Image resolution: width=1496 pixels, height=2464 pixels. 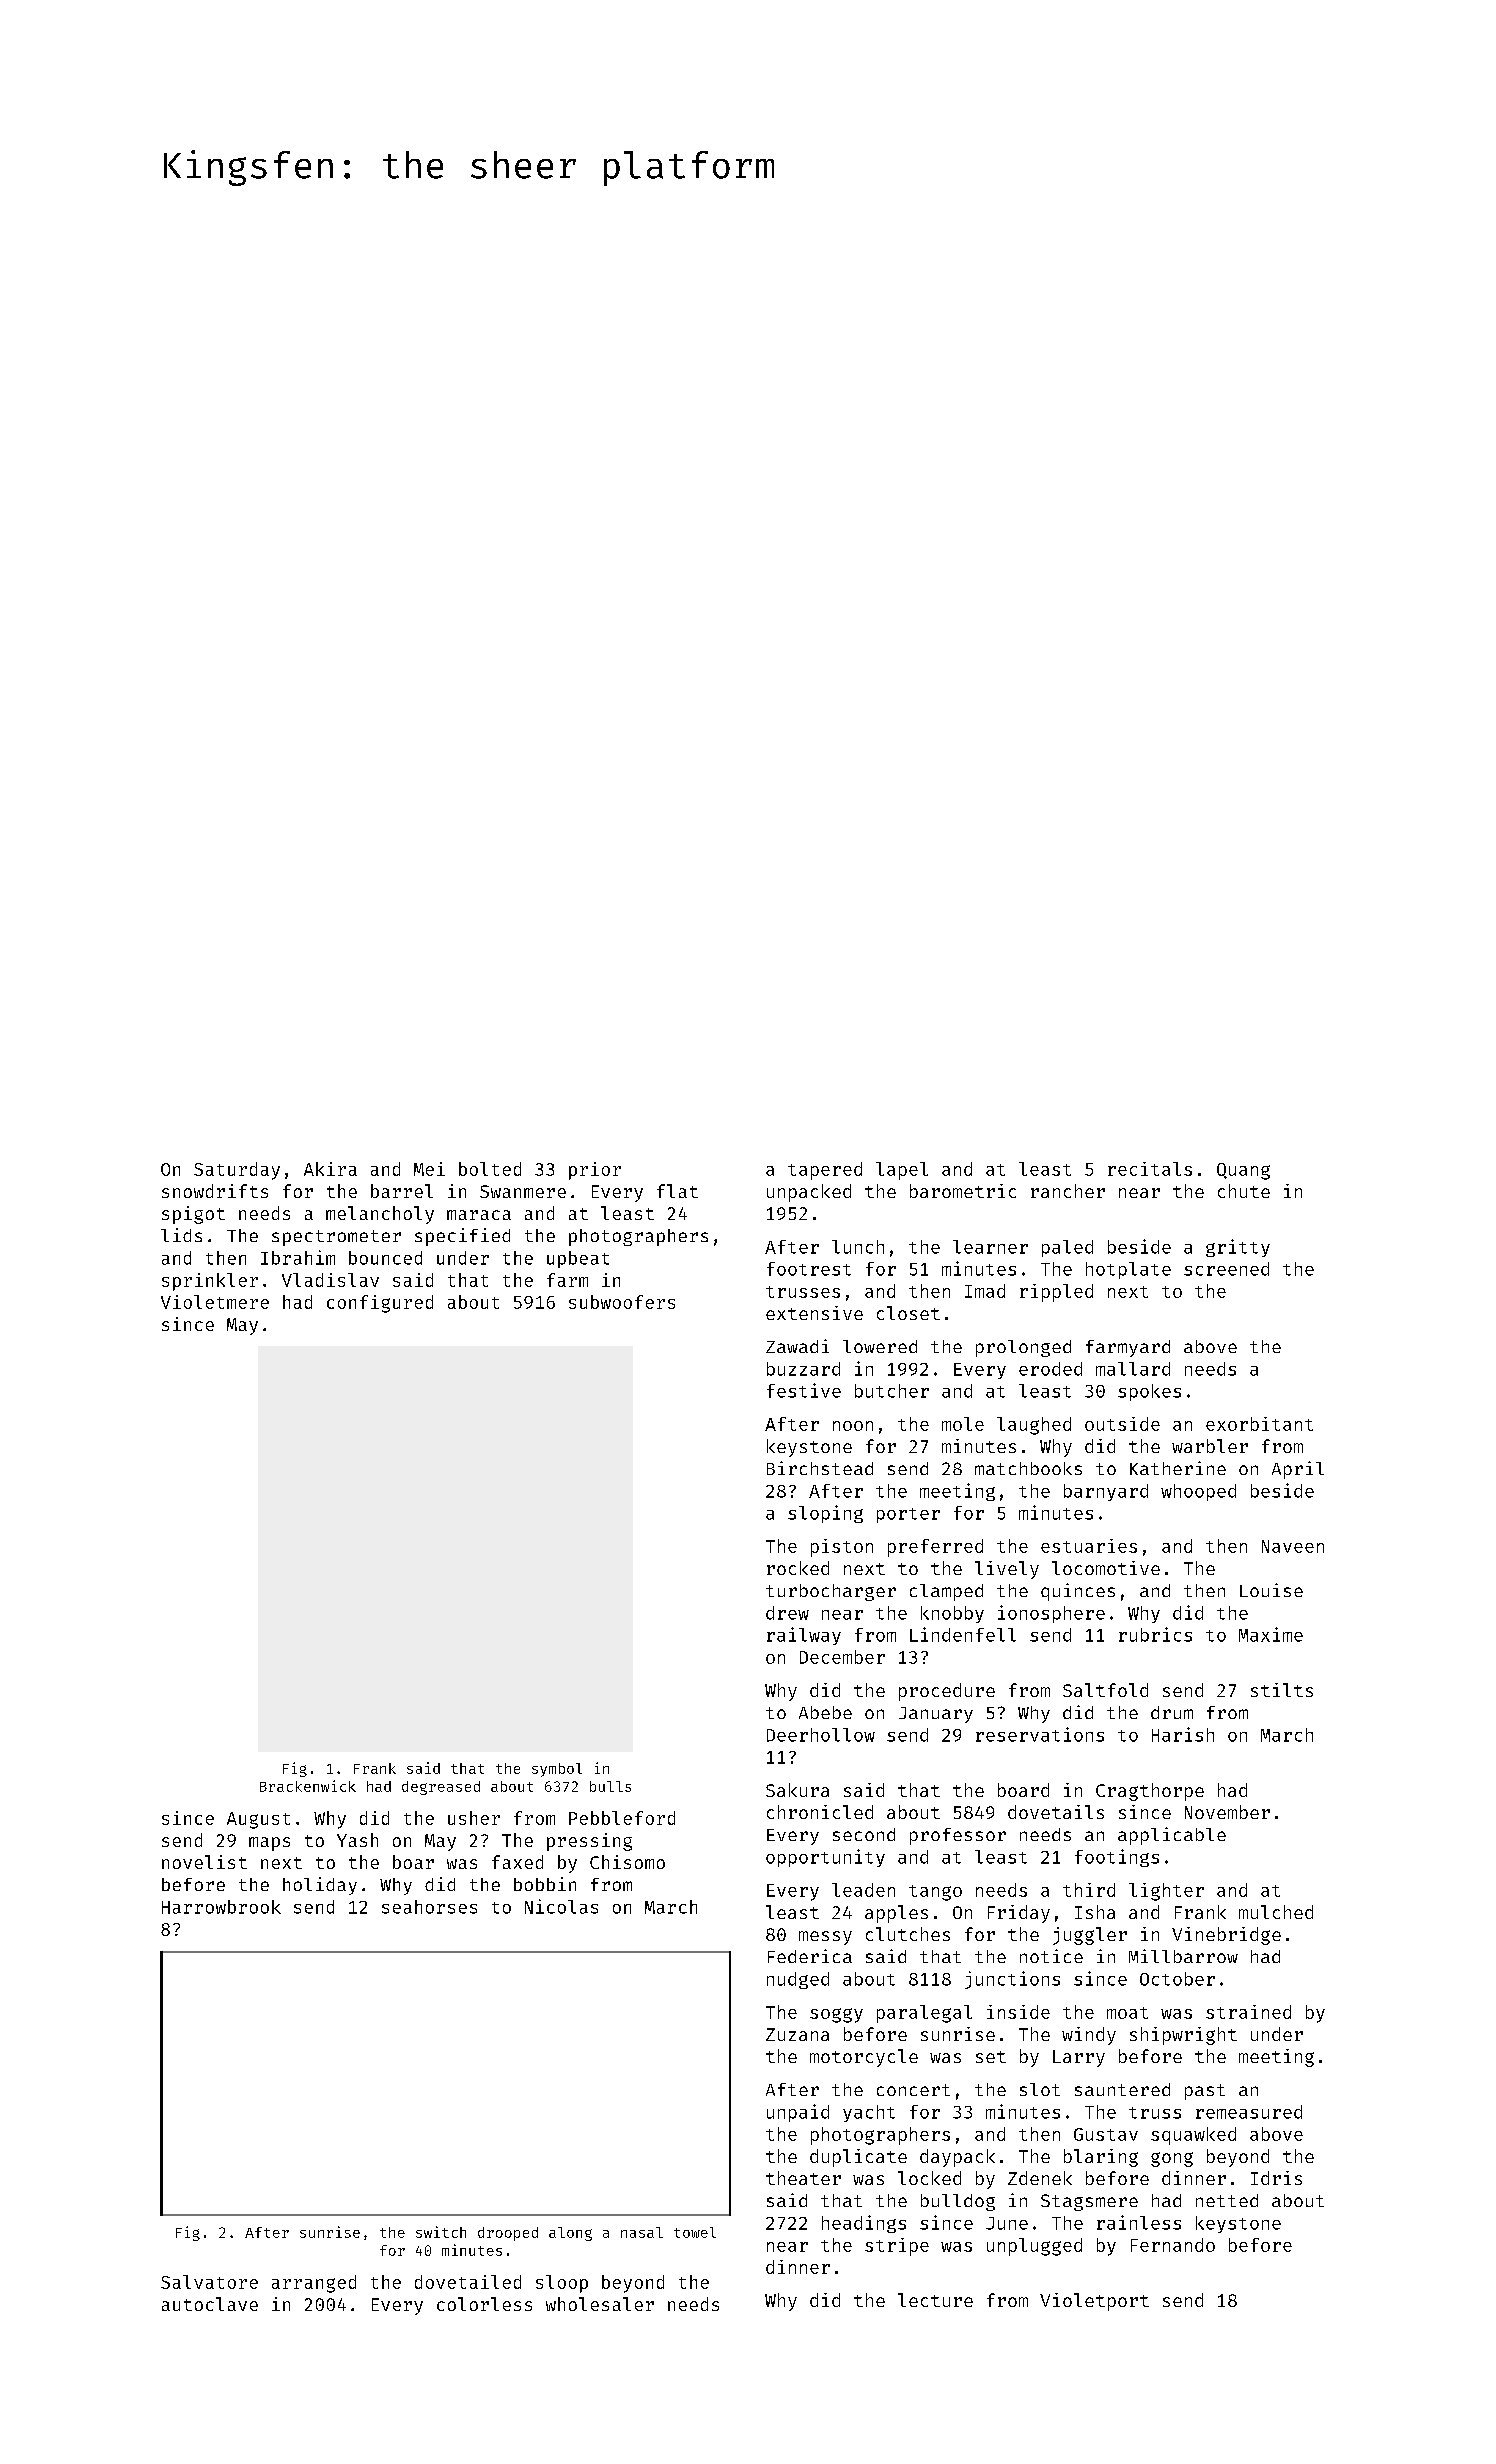 What do you see at coordinates (798, 2113) in the document?
I see `unpaid` at bounding box center [798, 2113].
